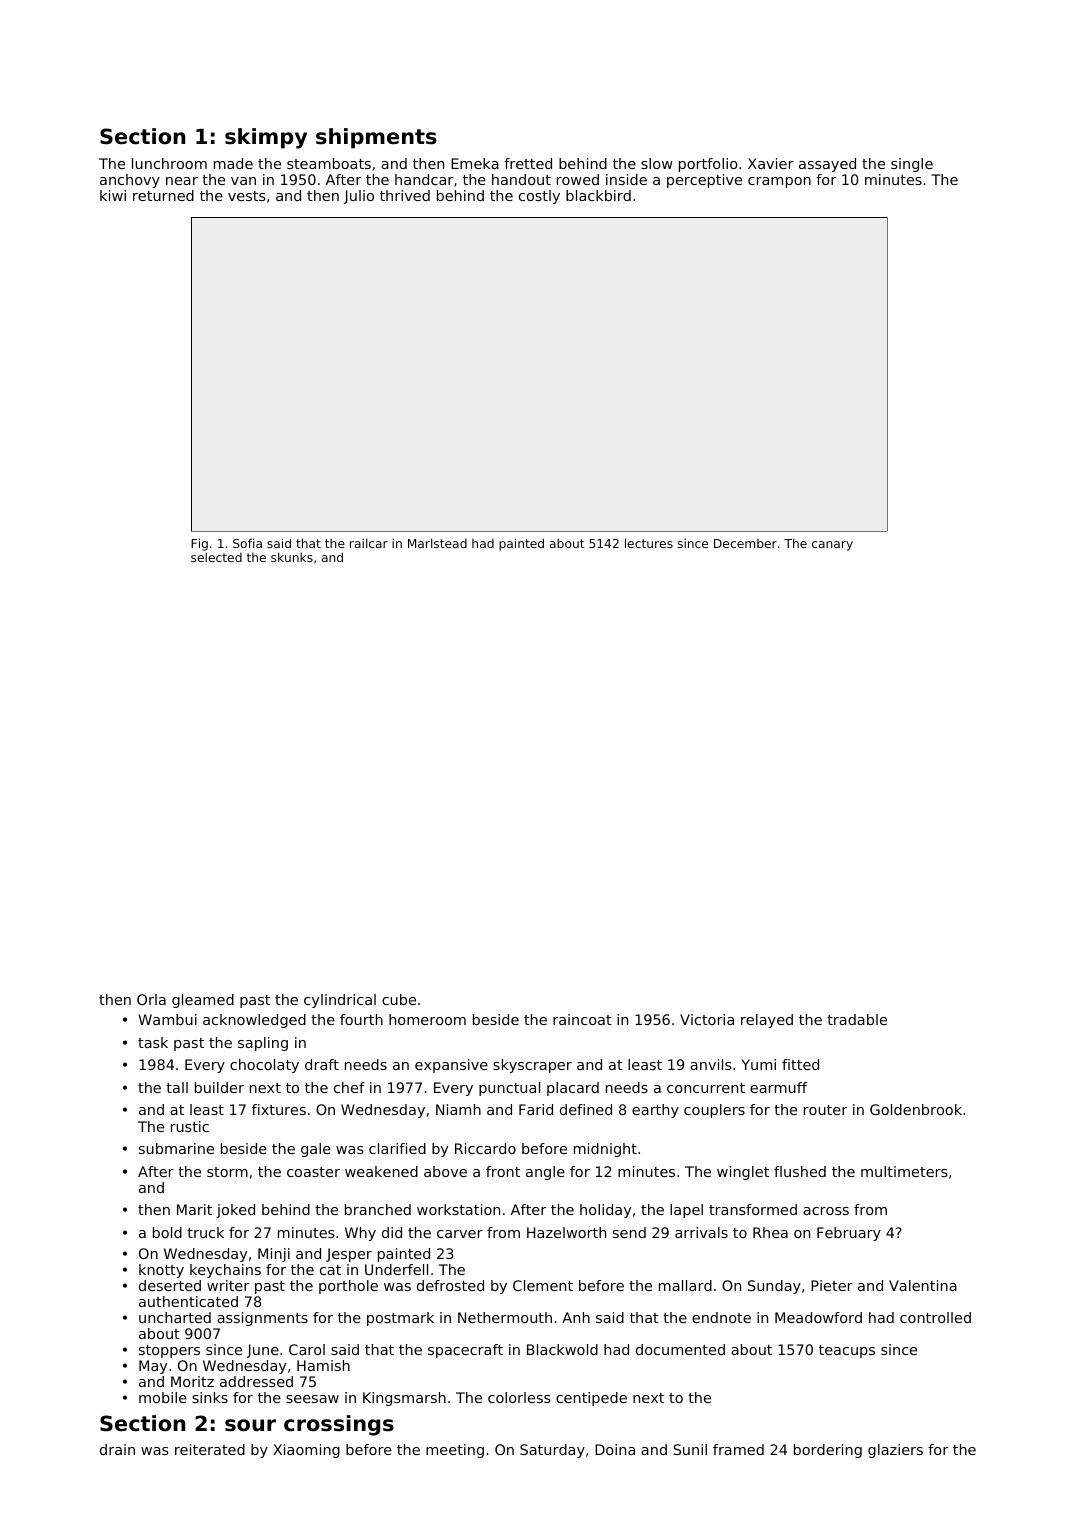 The image size is (1078, 1524). I want to click on skunks, so click(292, 557).
